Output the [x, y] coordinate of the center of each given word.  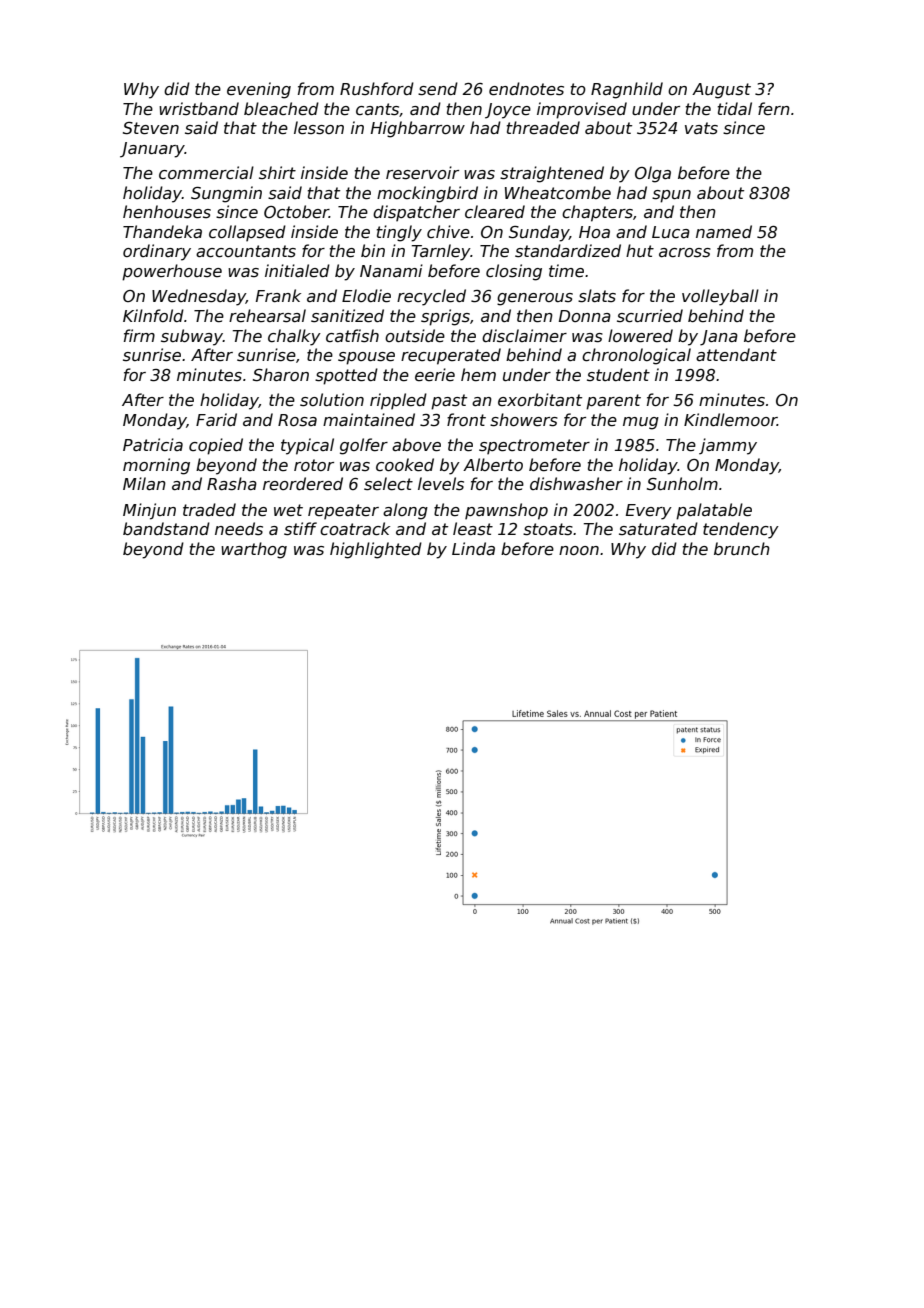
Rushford [377, 88]
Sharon [281, 375]
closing [514, 272]
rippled [398, 401]
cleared [495, 212]
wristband [199, 108]
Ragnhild [627, 90]
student [618, 374]
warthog [254, 550]
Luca [671, 232]
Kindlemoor [730, 419]
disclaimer [524, 336]
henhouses [167, 212]
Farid [216, 419]
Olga [653, 174]
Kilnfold [153, 315]
